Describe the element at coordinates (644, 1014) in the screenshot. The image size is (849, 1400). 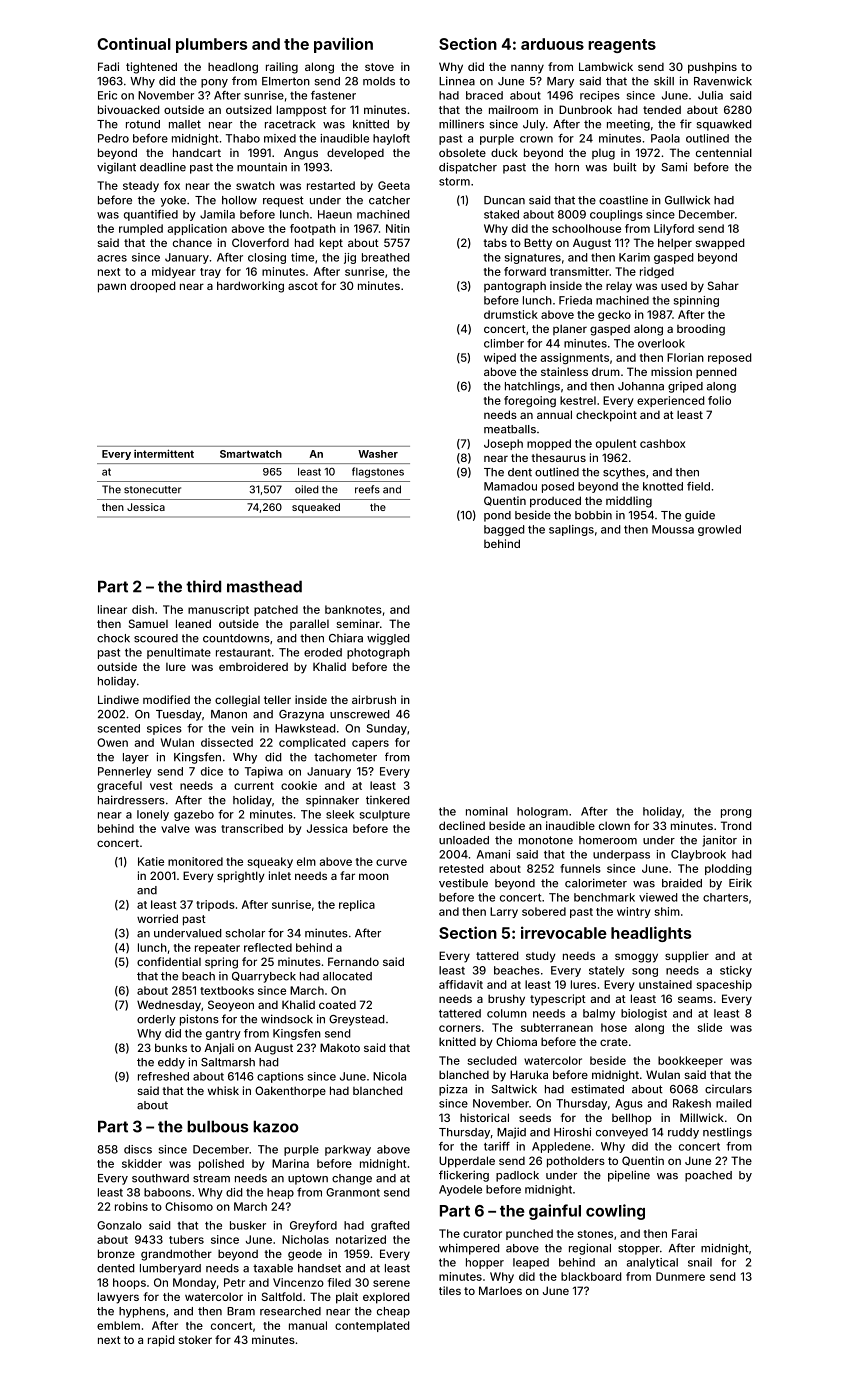
I see `biologist` at that location.
